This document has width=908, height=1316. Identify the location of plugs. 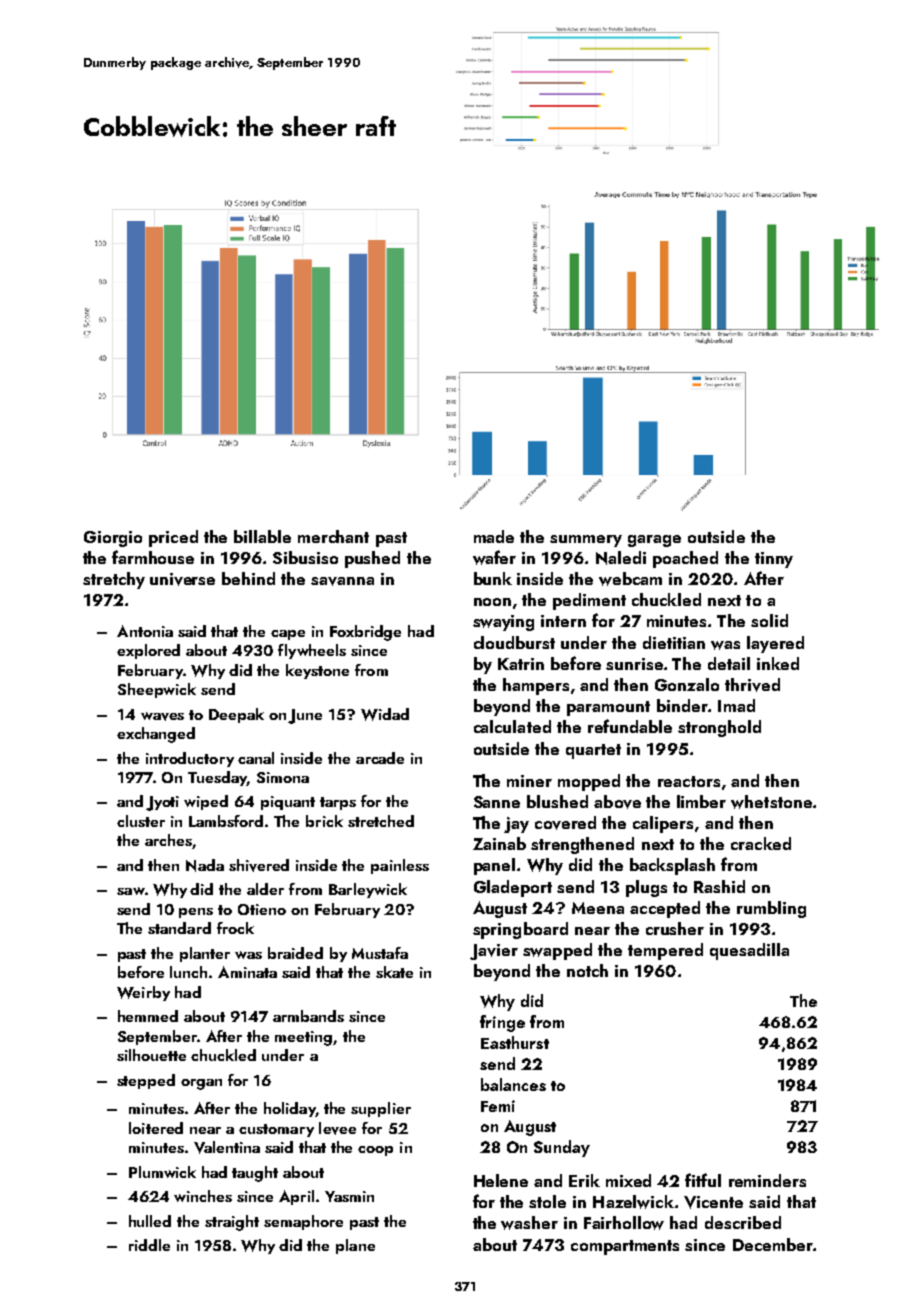
(646, 888).
